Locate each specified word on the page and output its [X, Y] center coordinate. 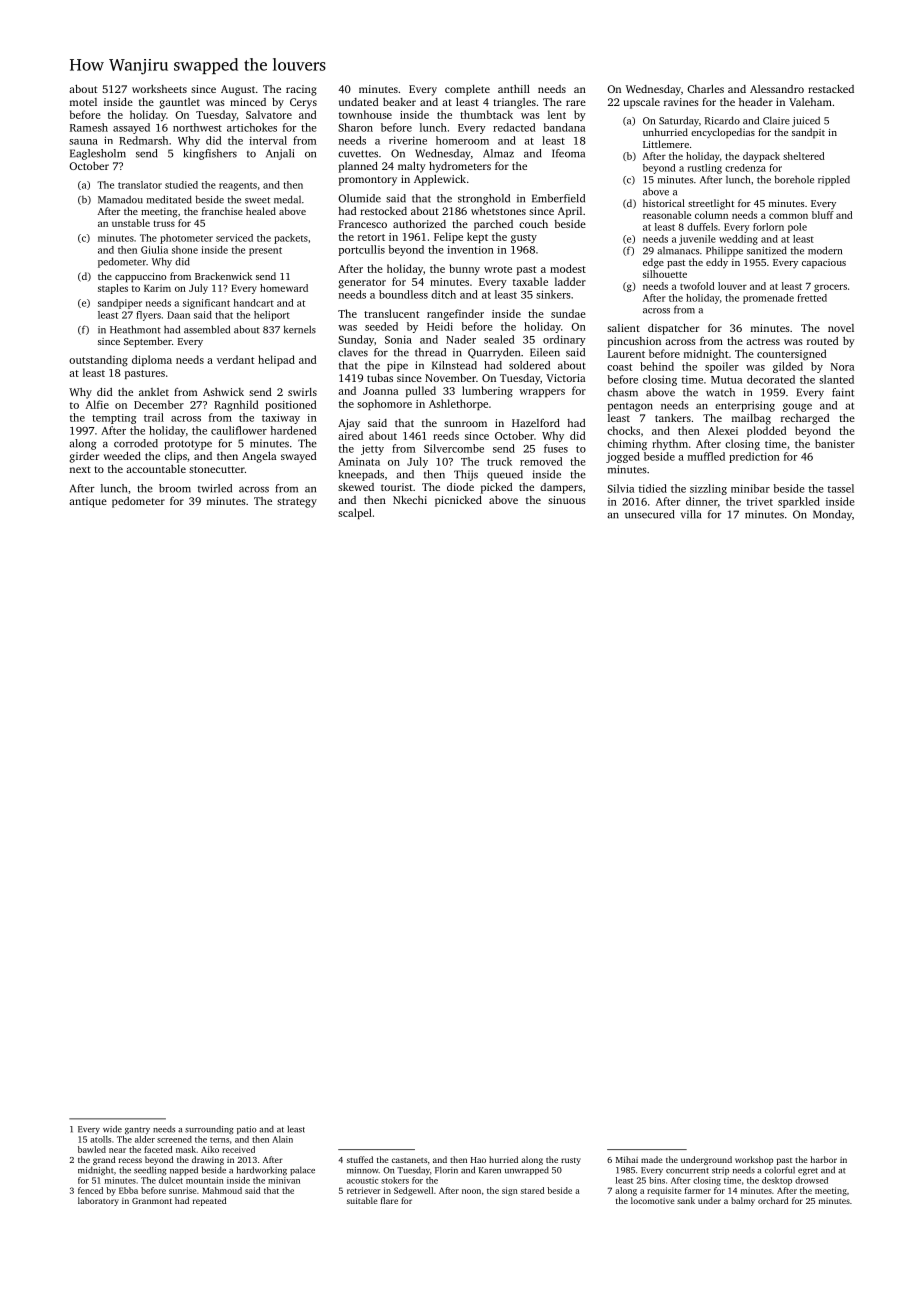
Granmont [152, 1201]
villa [691, 514]
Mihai [627, 1159]
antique [88, 502]
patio [247, 1130]
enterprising [745, 406]
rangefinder [455, 315]
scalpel [355, 513]
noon [471, 1191]
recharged [805, 419]
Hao [478, 1160]
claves [353, 352]
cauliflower [239, 430]
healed [261, 211]
